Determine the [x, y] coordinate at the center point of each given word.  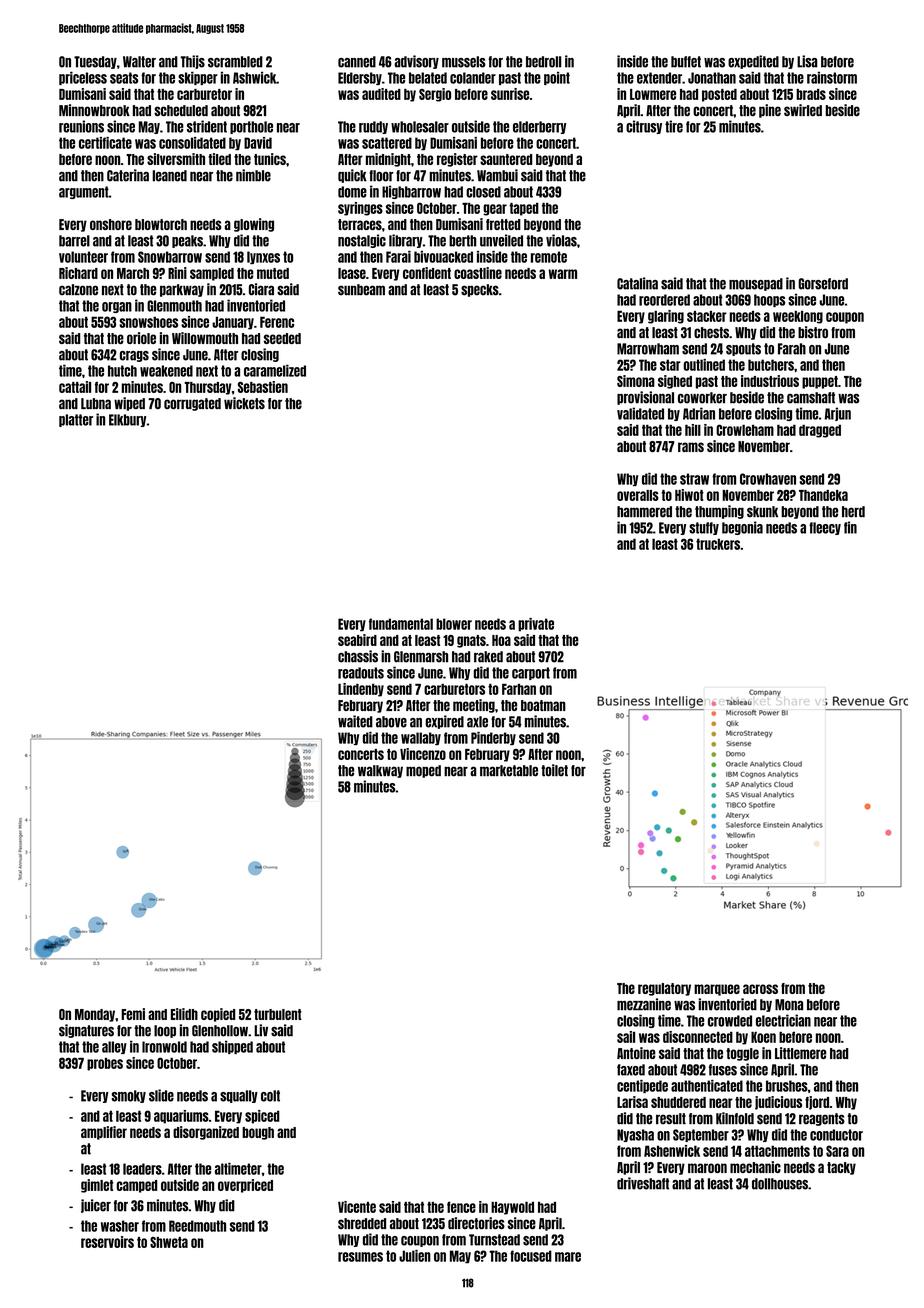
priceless [83, 78]
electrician [783, 1020]
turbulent [278, 1014]
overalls [638, 495]
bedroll [543, 62]
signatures [86, 1031]
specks [480, 290]
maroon [707, 1168]
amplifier [104, 1133]
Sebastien [263, 387]
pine [770, 111]
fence [461, 1207]
